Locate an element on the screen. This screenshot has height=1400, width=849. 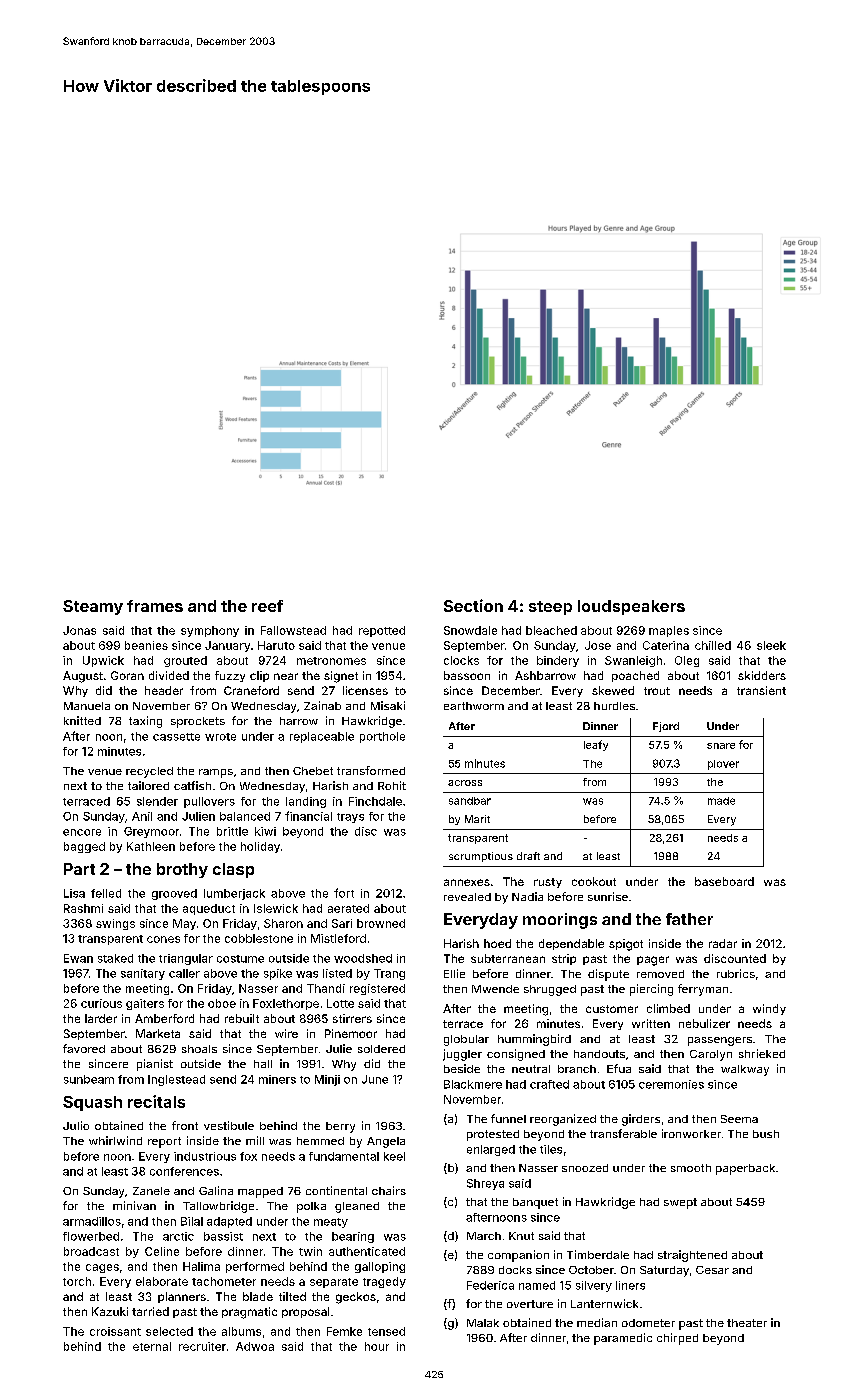
beside is located at coordinates (462, 1068).
